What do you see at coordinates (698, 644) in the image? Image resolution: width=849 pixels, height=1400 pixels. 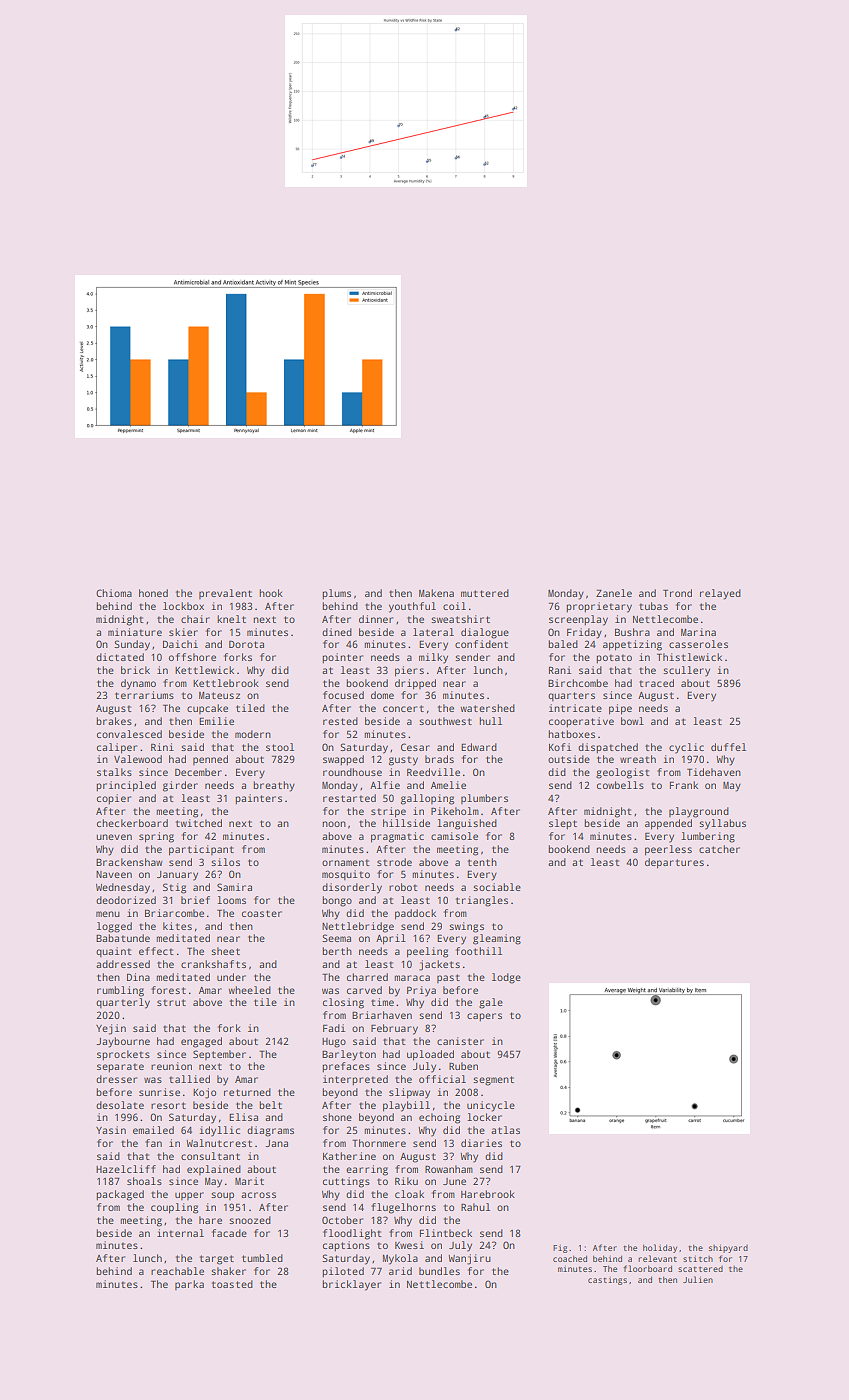 I see `casseroles` at bounding box center [698, 644].
